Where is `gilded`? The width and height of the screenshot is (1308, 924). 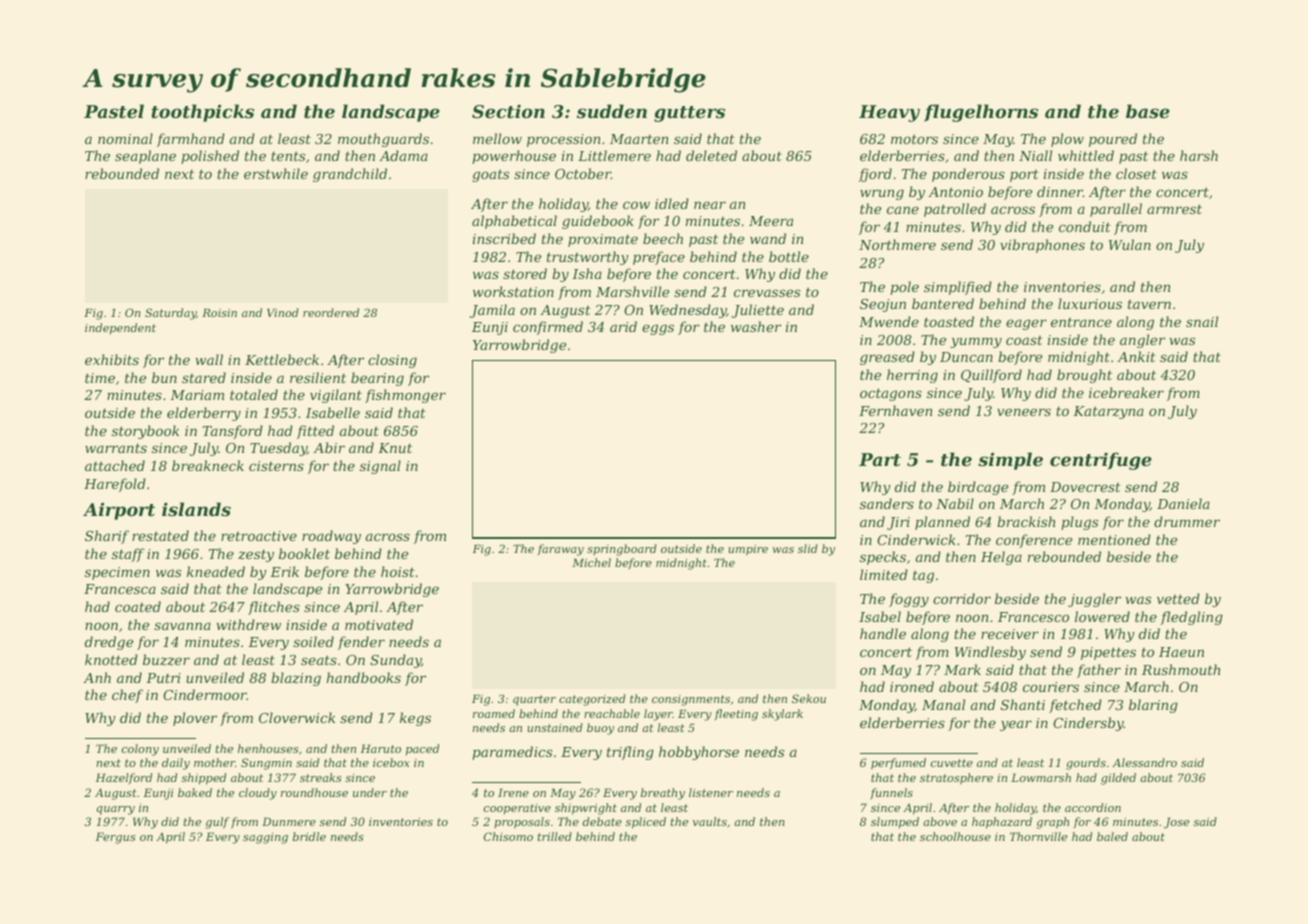 gilded is located at coordinates (1118, 779).
